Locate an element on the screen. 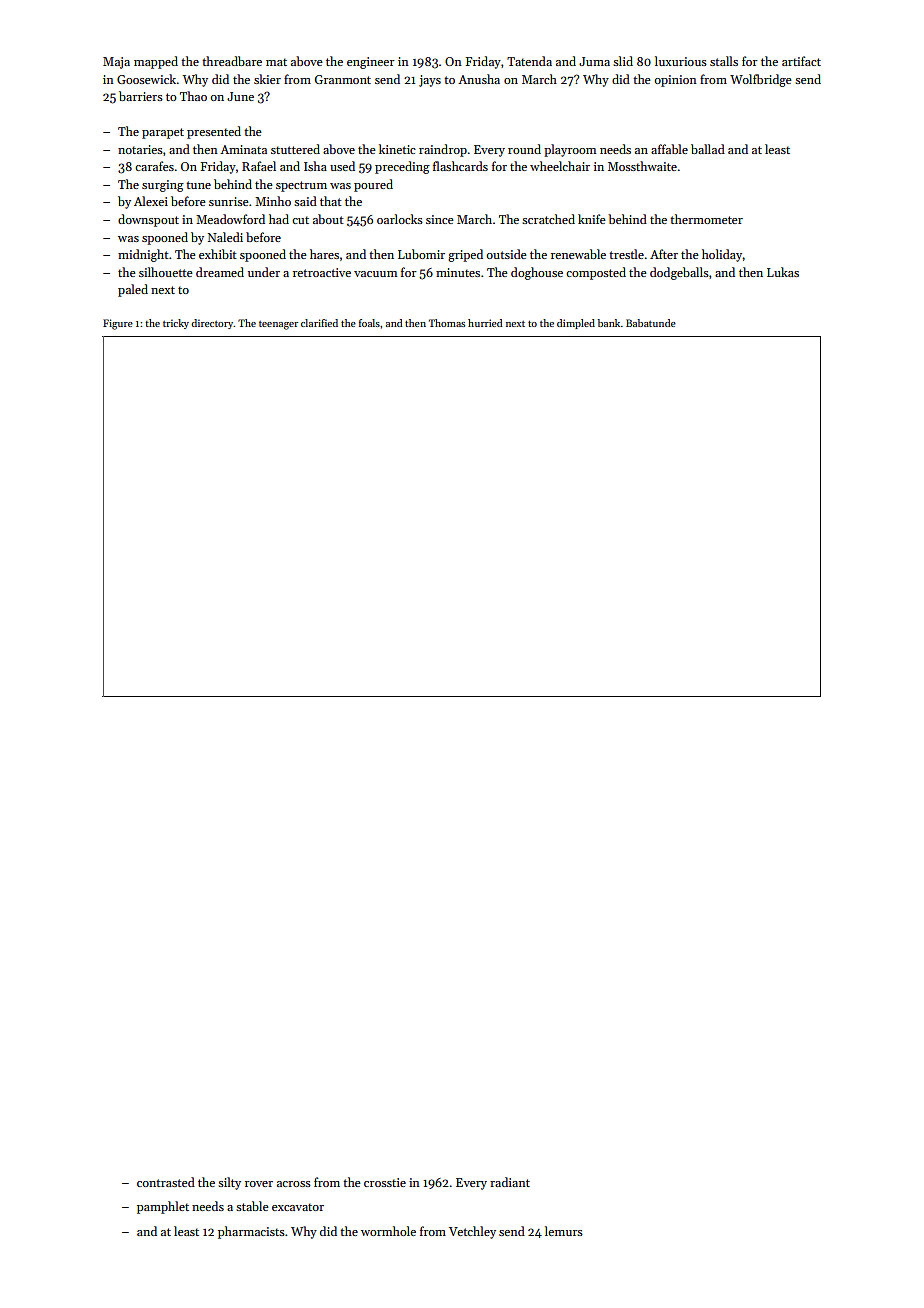  lemurs is located at coordinates (564, 1231).
